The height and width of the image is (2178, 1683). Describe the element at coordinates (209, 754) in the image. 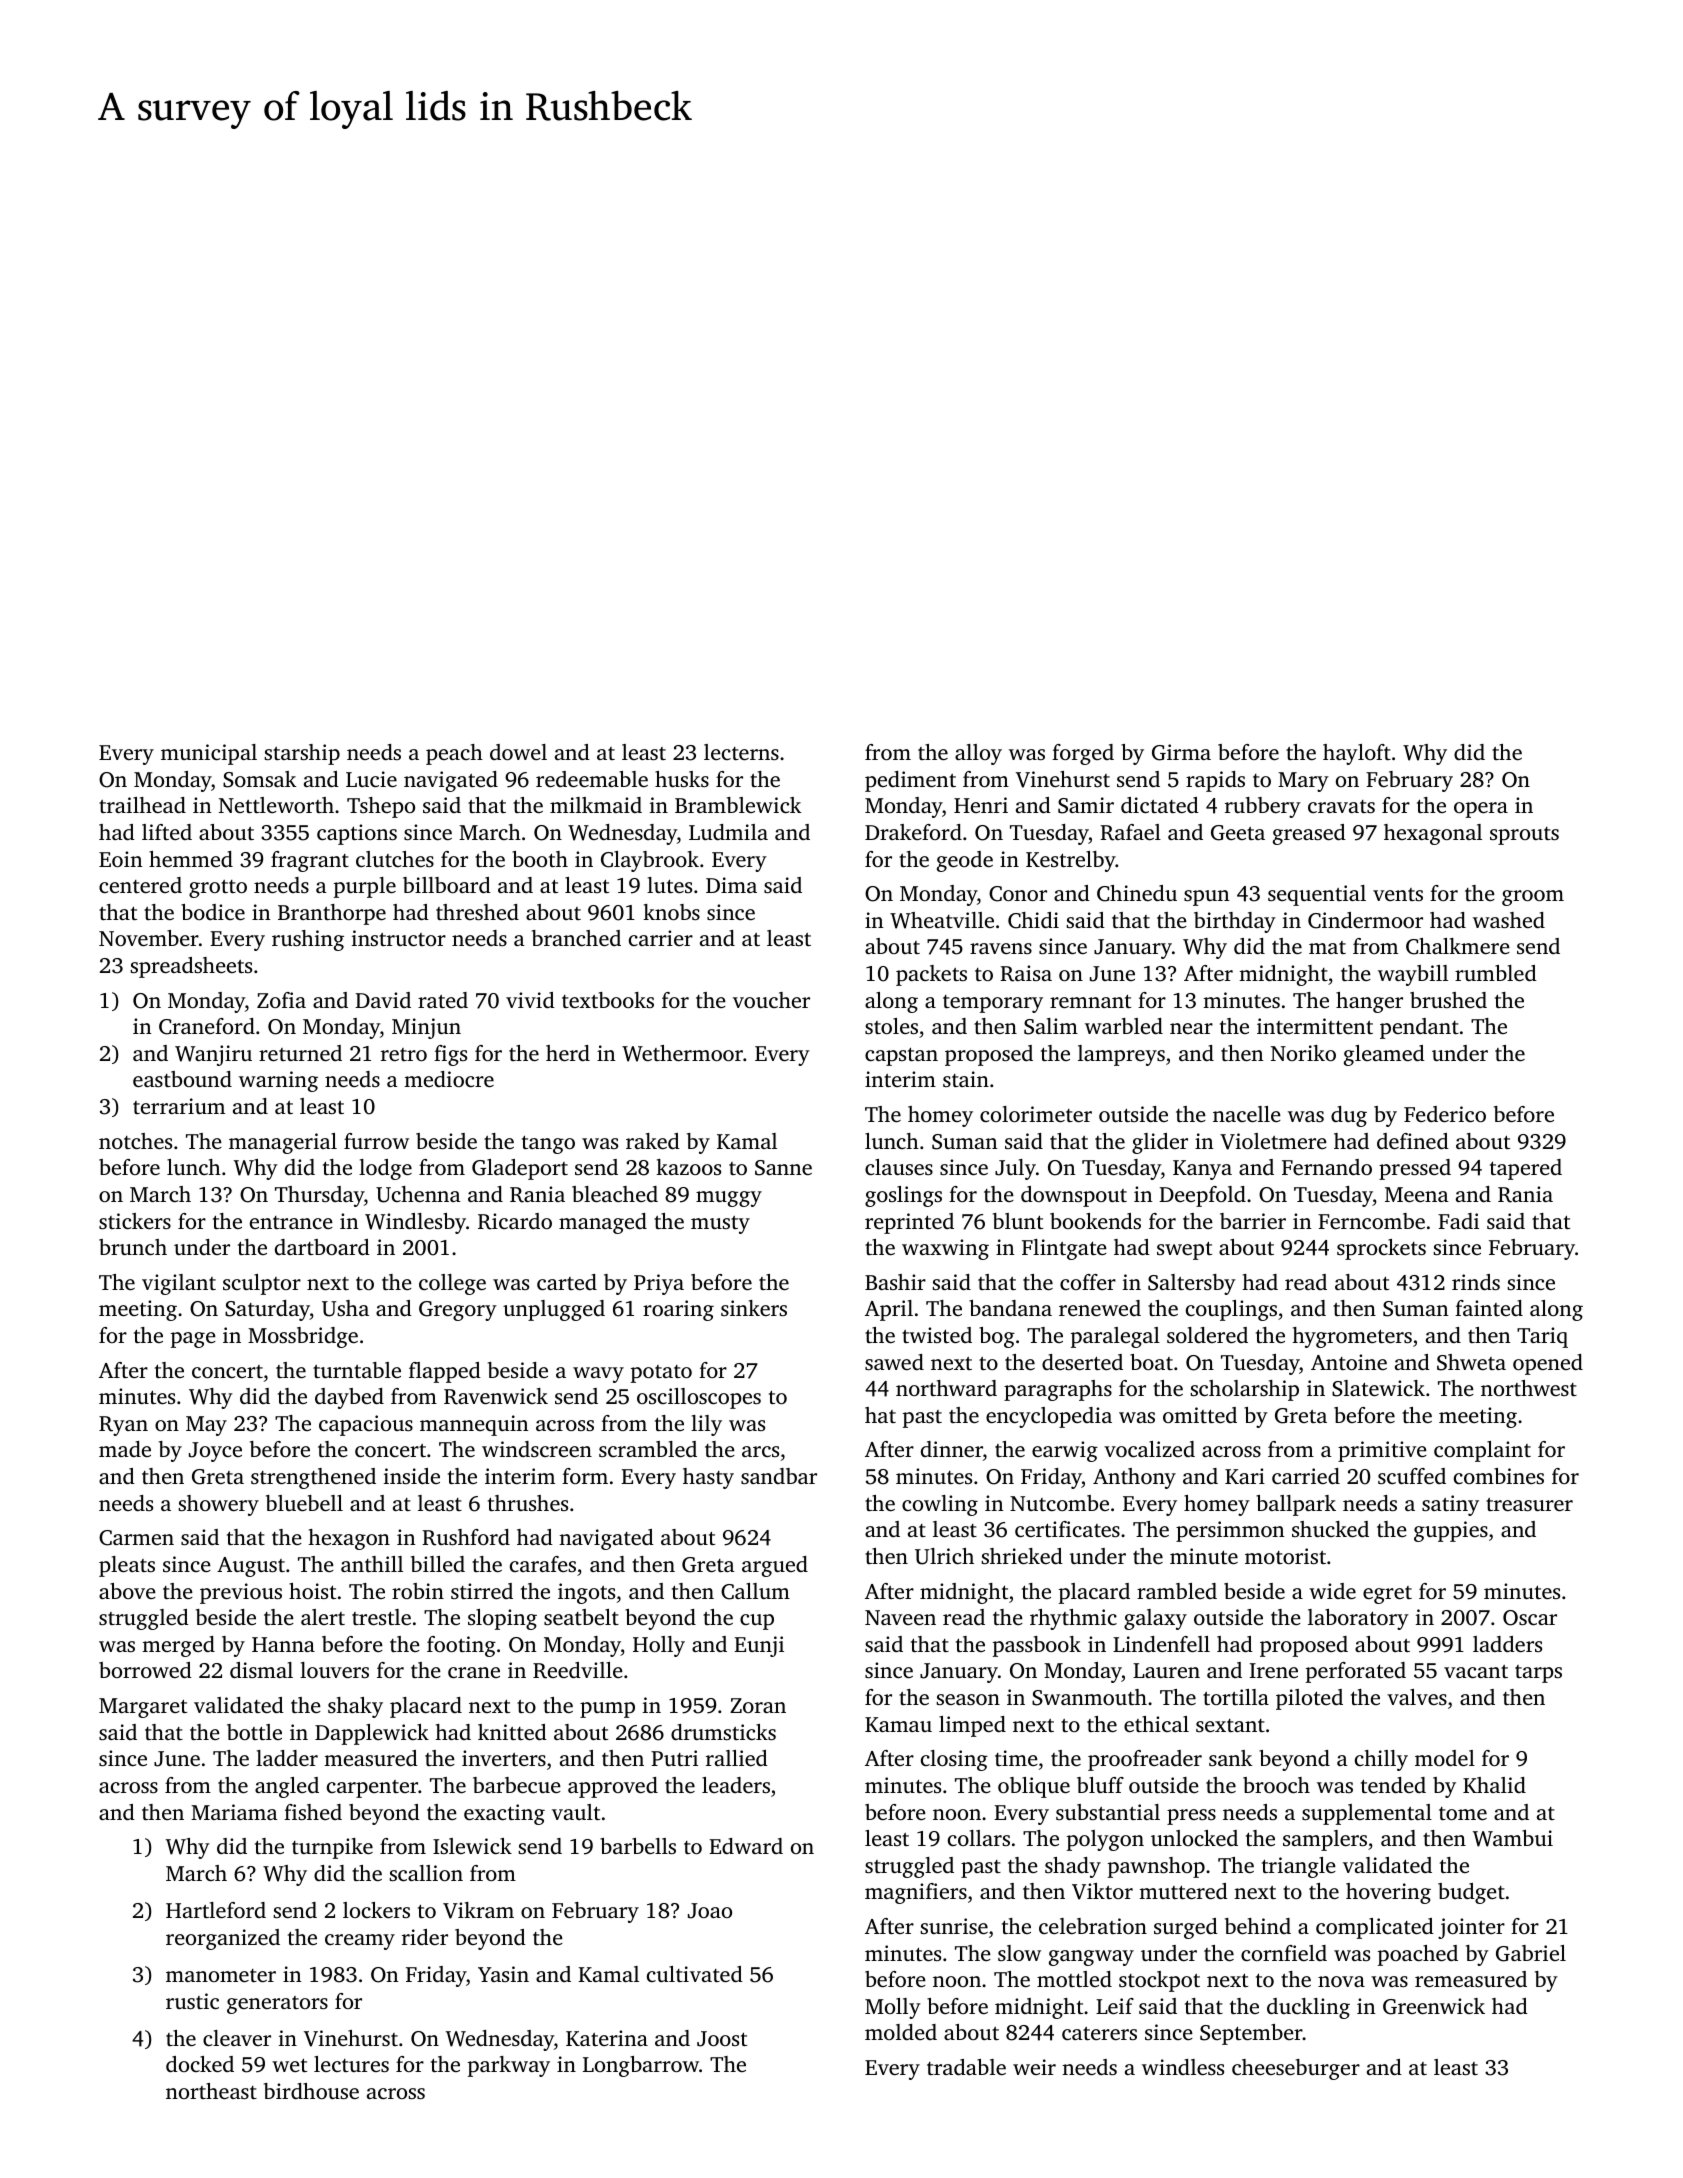

I see `municipal` at that location.
